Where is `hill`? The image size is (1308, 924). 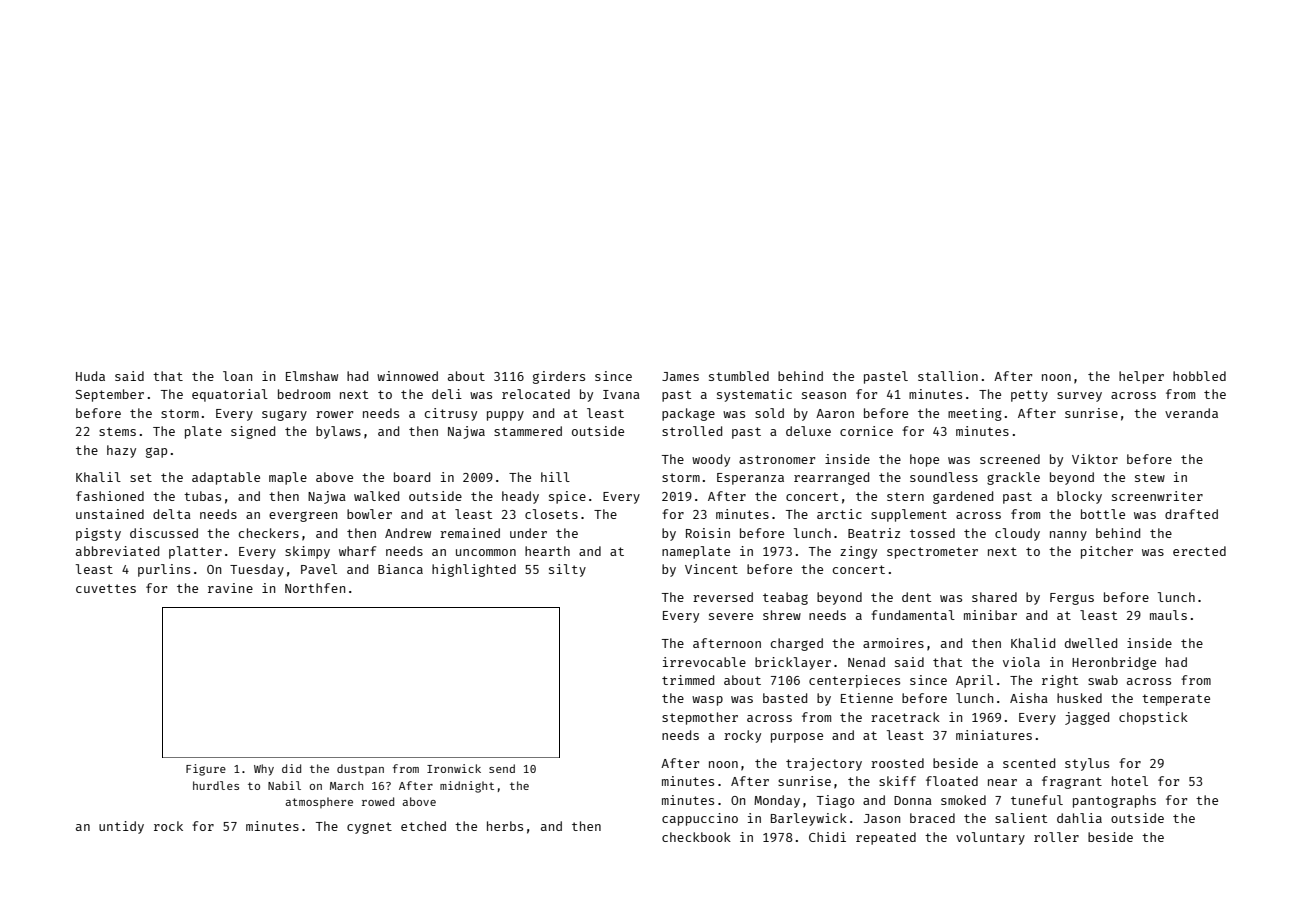 hill is located at coordinates (555, 477).
